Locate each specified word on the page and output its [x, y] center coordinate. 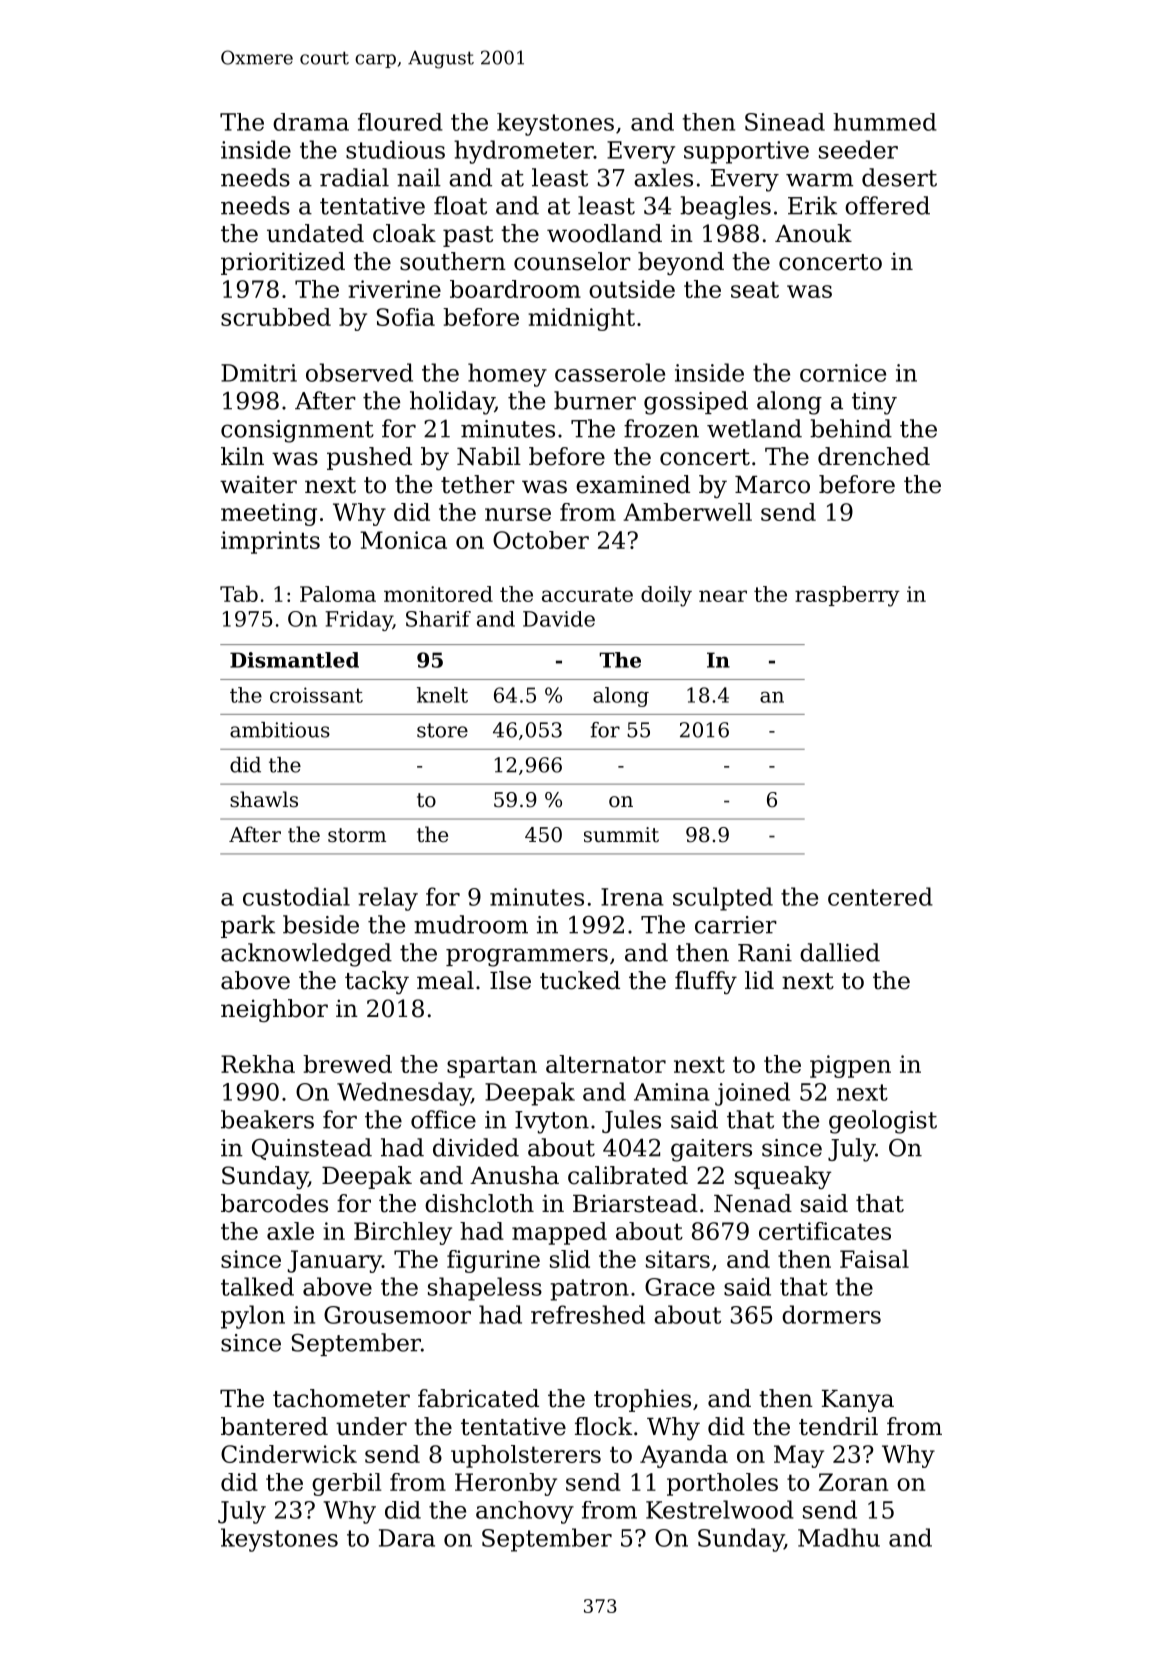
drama [311, 122]
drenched [874, 456]
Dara [407, 1538]
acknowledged [306, 955]
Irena [632, 897]
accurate [587, 594]
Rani [765, 953]
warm [819, 180]
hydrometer [524, 152]
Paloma [338, 594]
